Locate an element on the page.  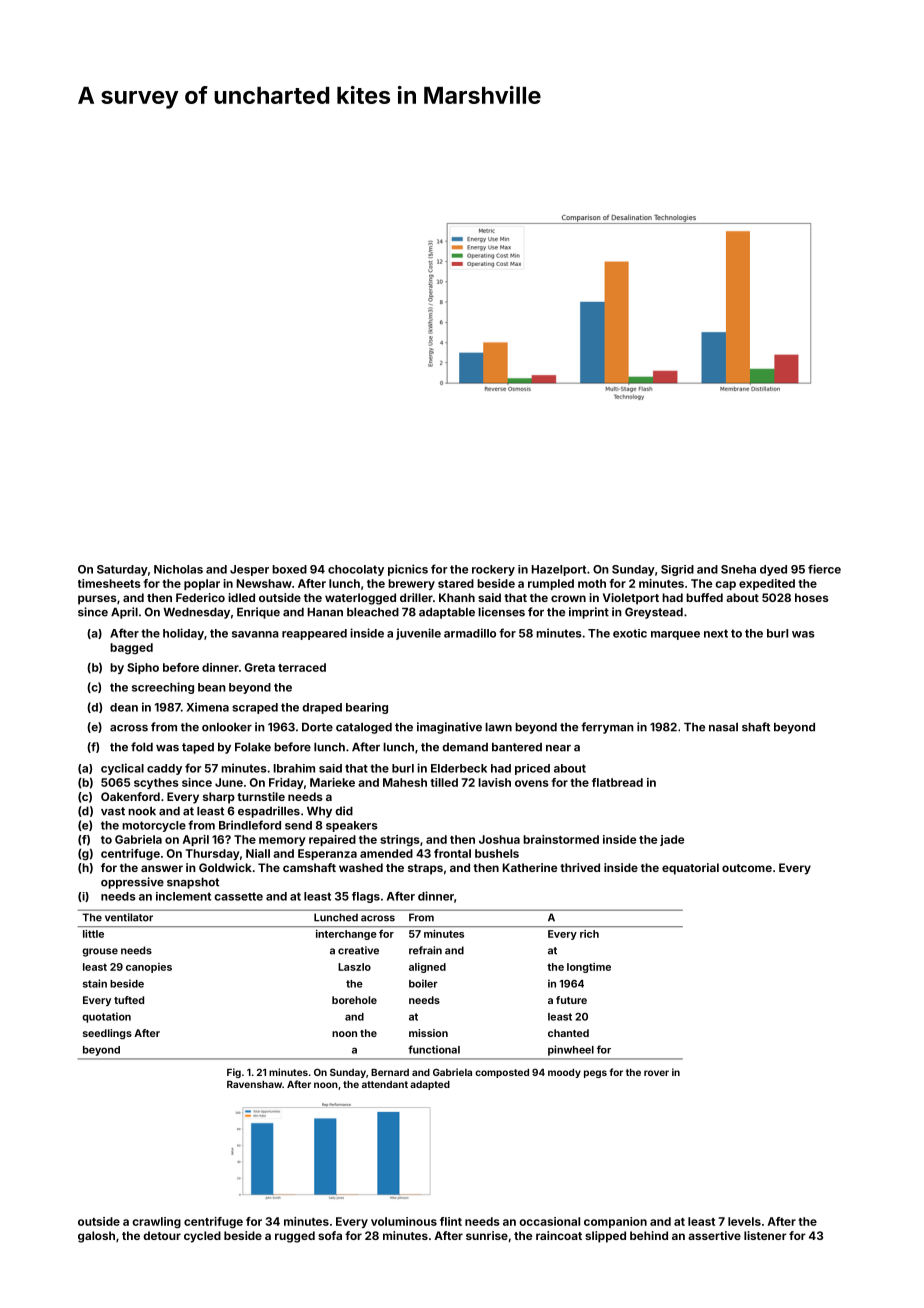
future is located at coordinates (571, 1000).
